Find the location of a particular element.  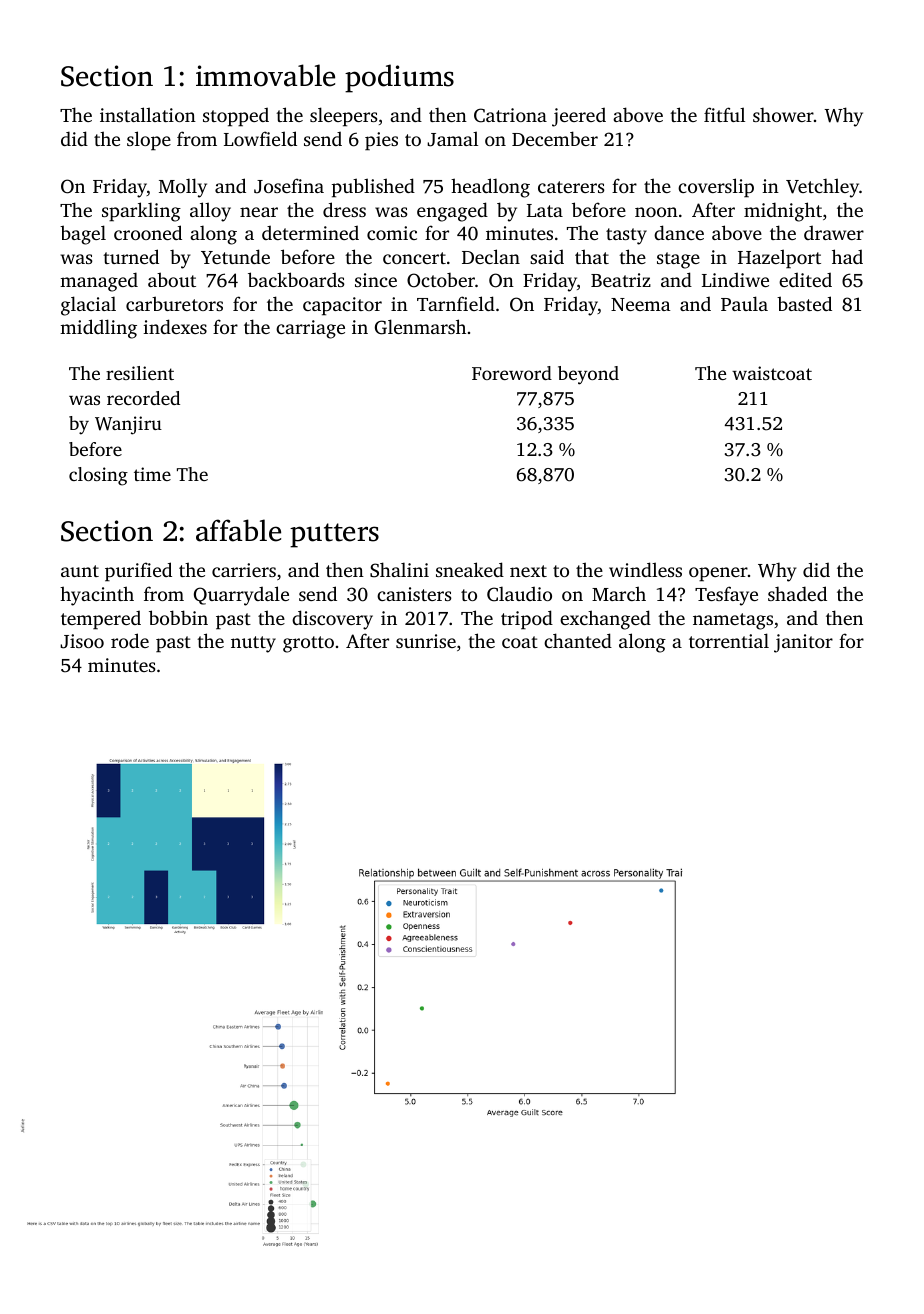

Jisoo is located at coordinates (82, 641).
